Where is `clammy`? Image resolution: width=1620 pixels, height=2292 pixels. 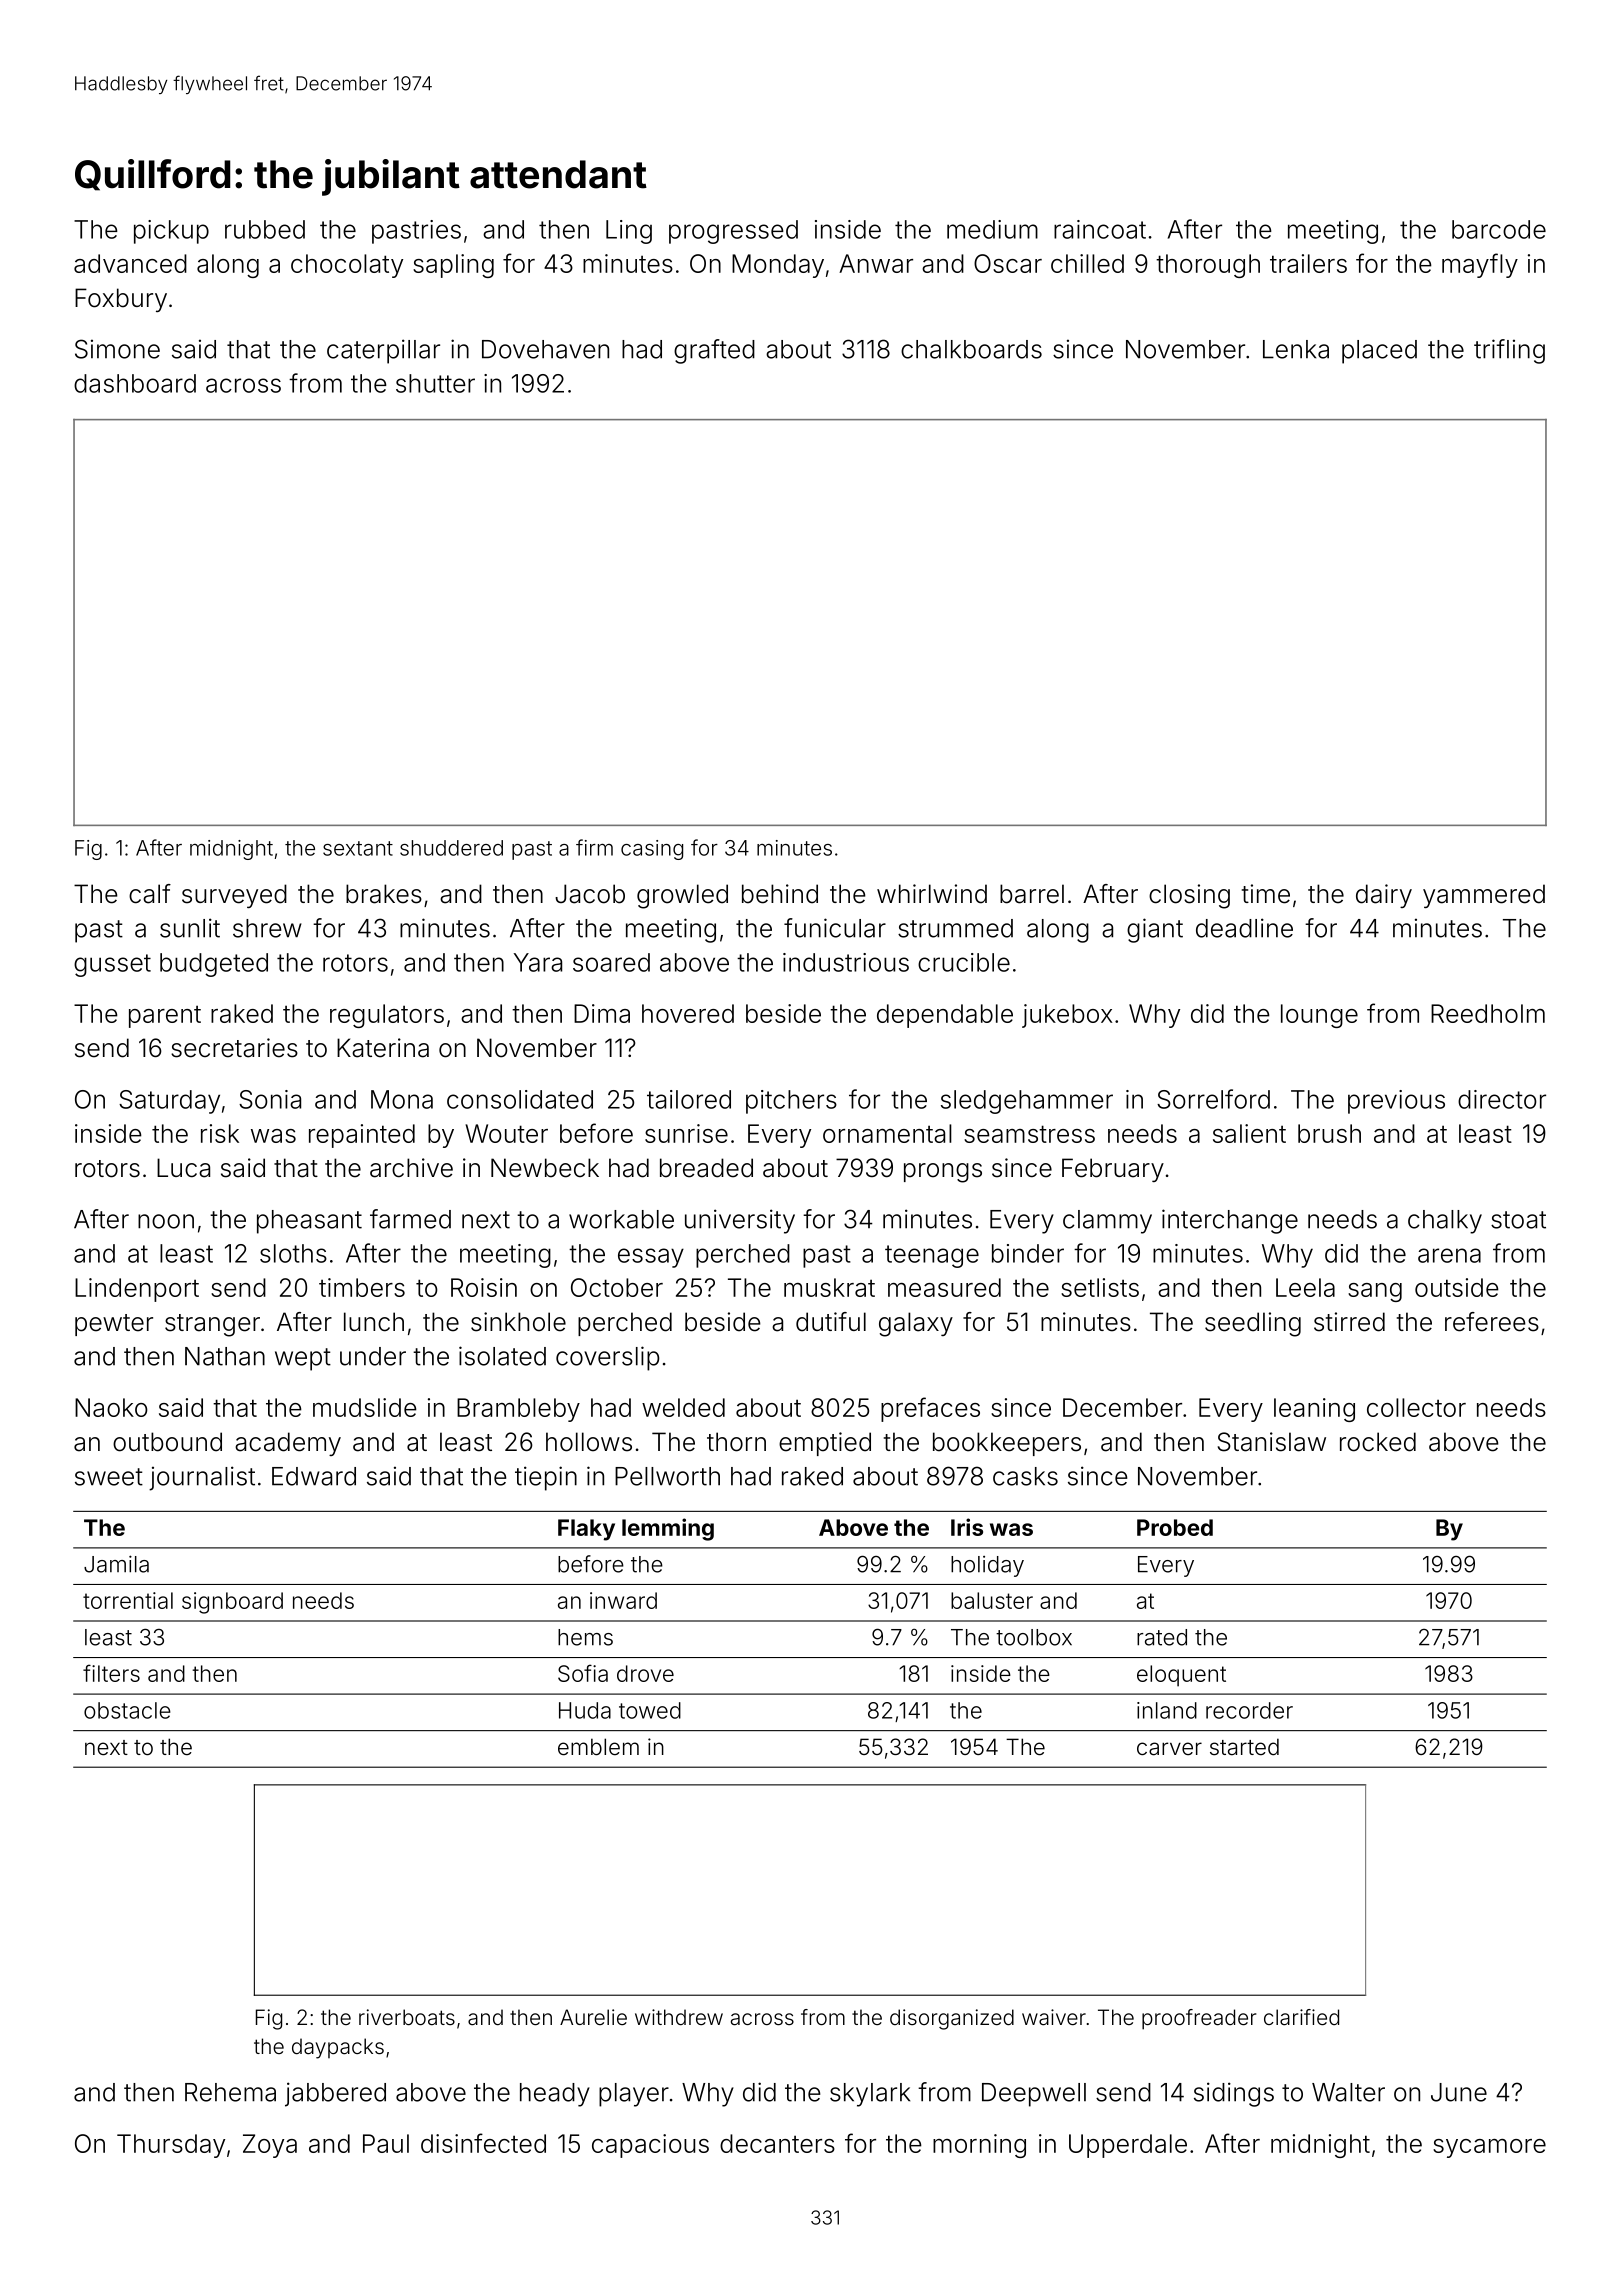
clammy is located at coordinates (1107, 1222).
